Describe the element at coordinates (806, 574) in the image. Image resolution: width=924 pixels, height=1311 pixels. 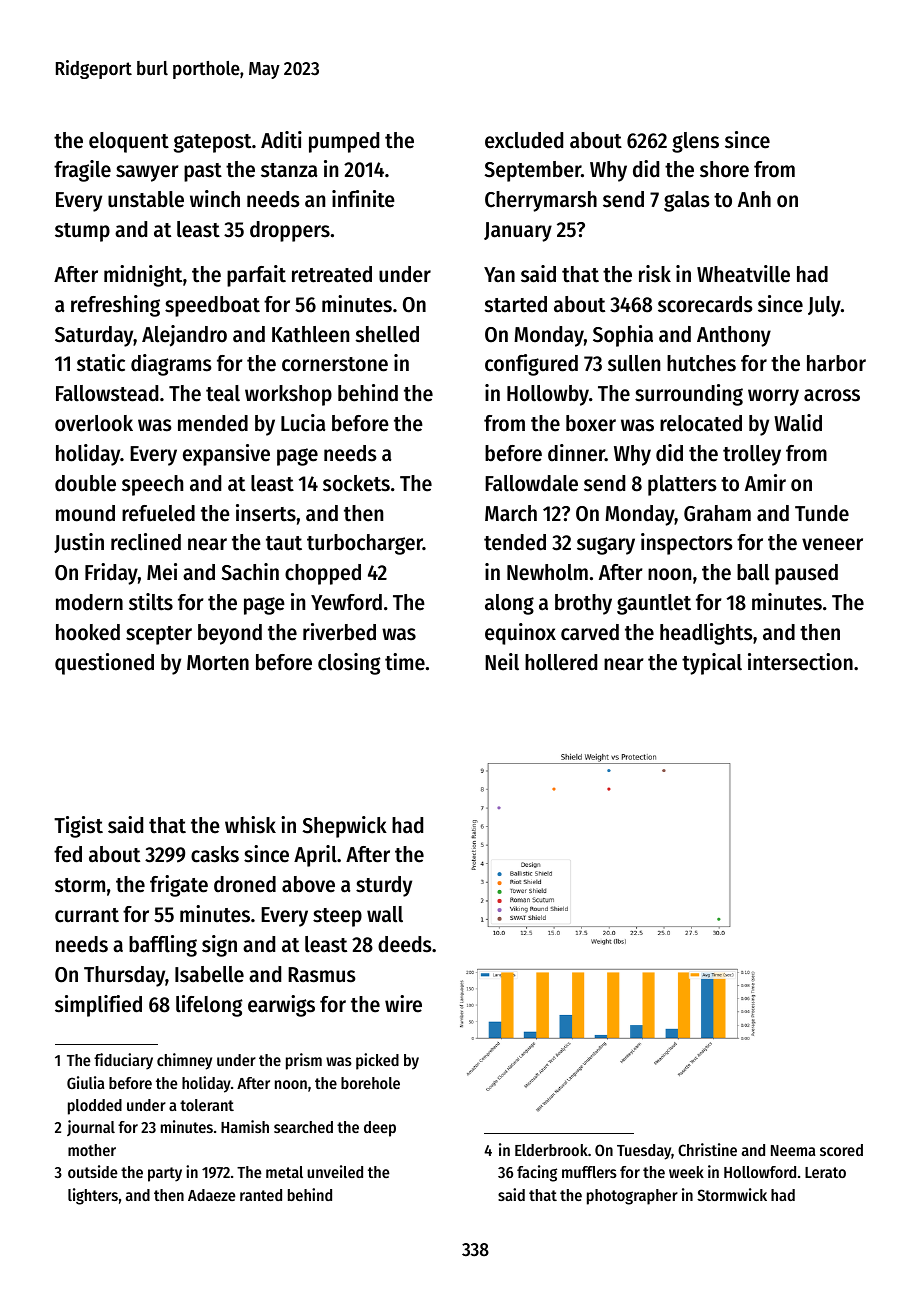
I see `paused` at that location.
